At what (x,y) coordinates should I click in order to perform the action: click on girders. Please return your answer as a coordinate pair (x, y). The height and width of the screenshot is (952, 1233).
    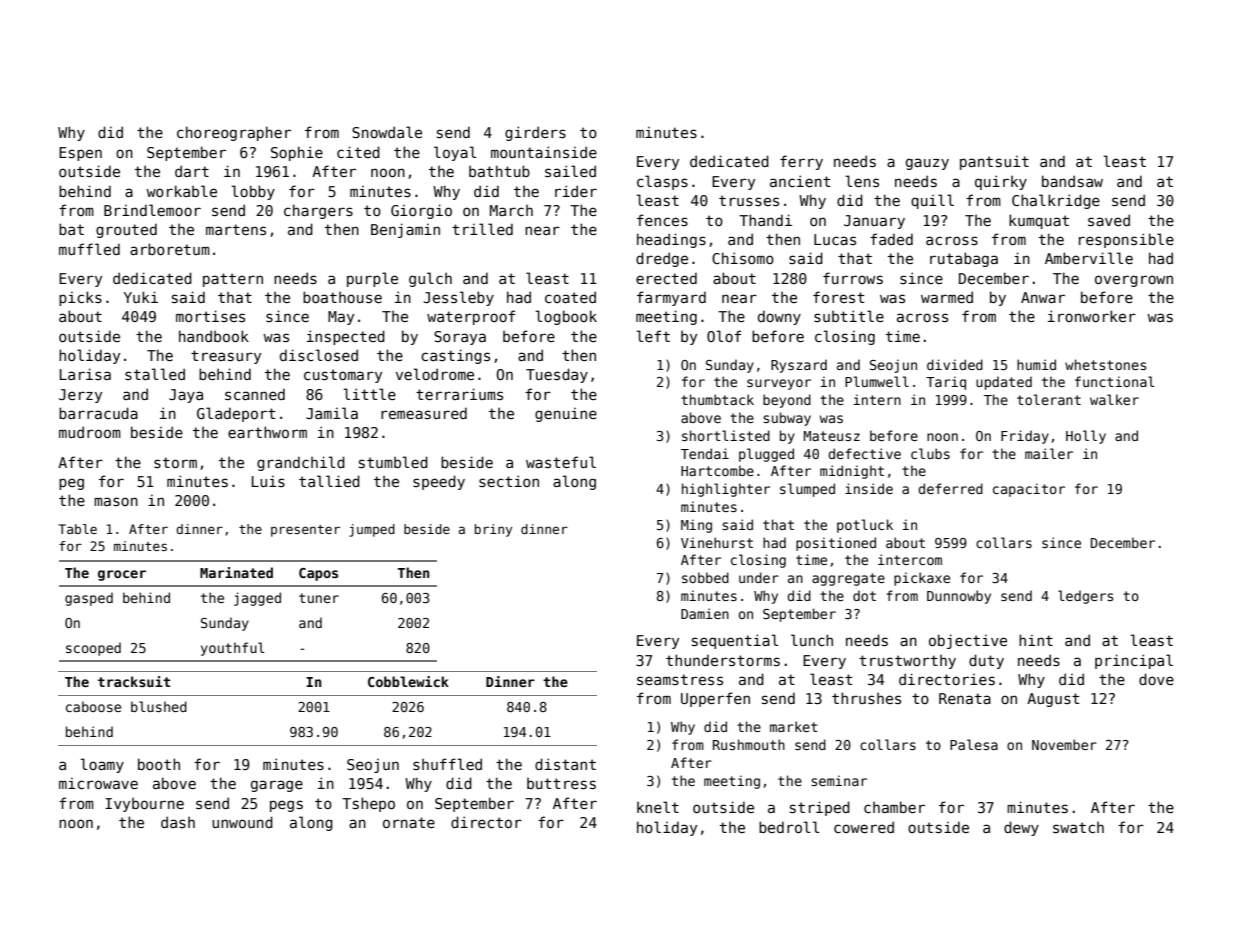
    Looking at the image, I should click on (535, 133).
